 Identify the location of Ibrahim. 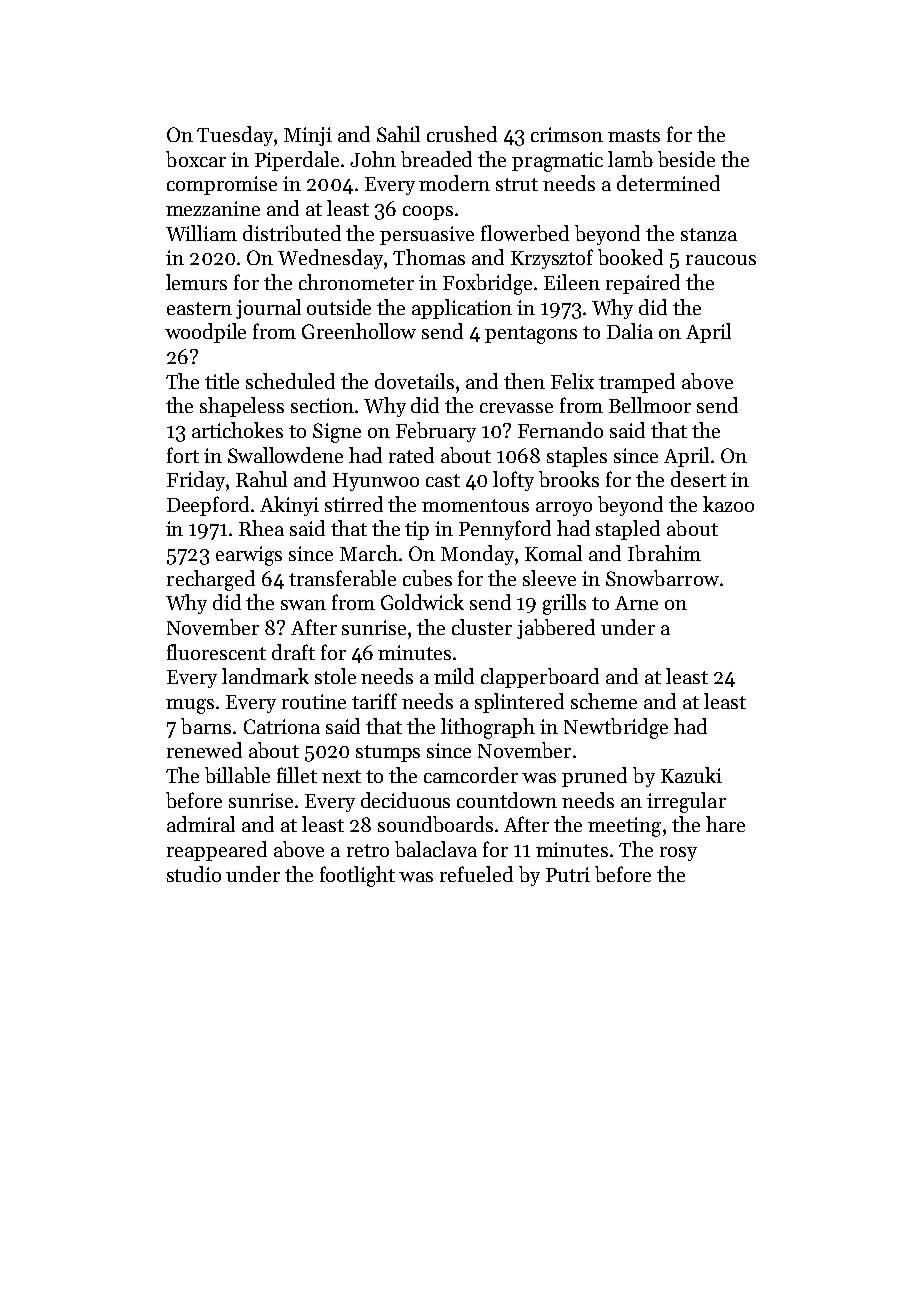
(664, 553).
